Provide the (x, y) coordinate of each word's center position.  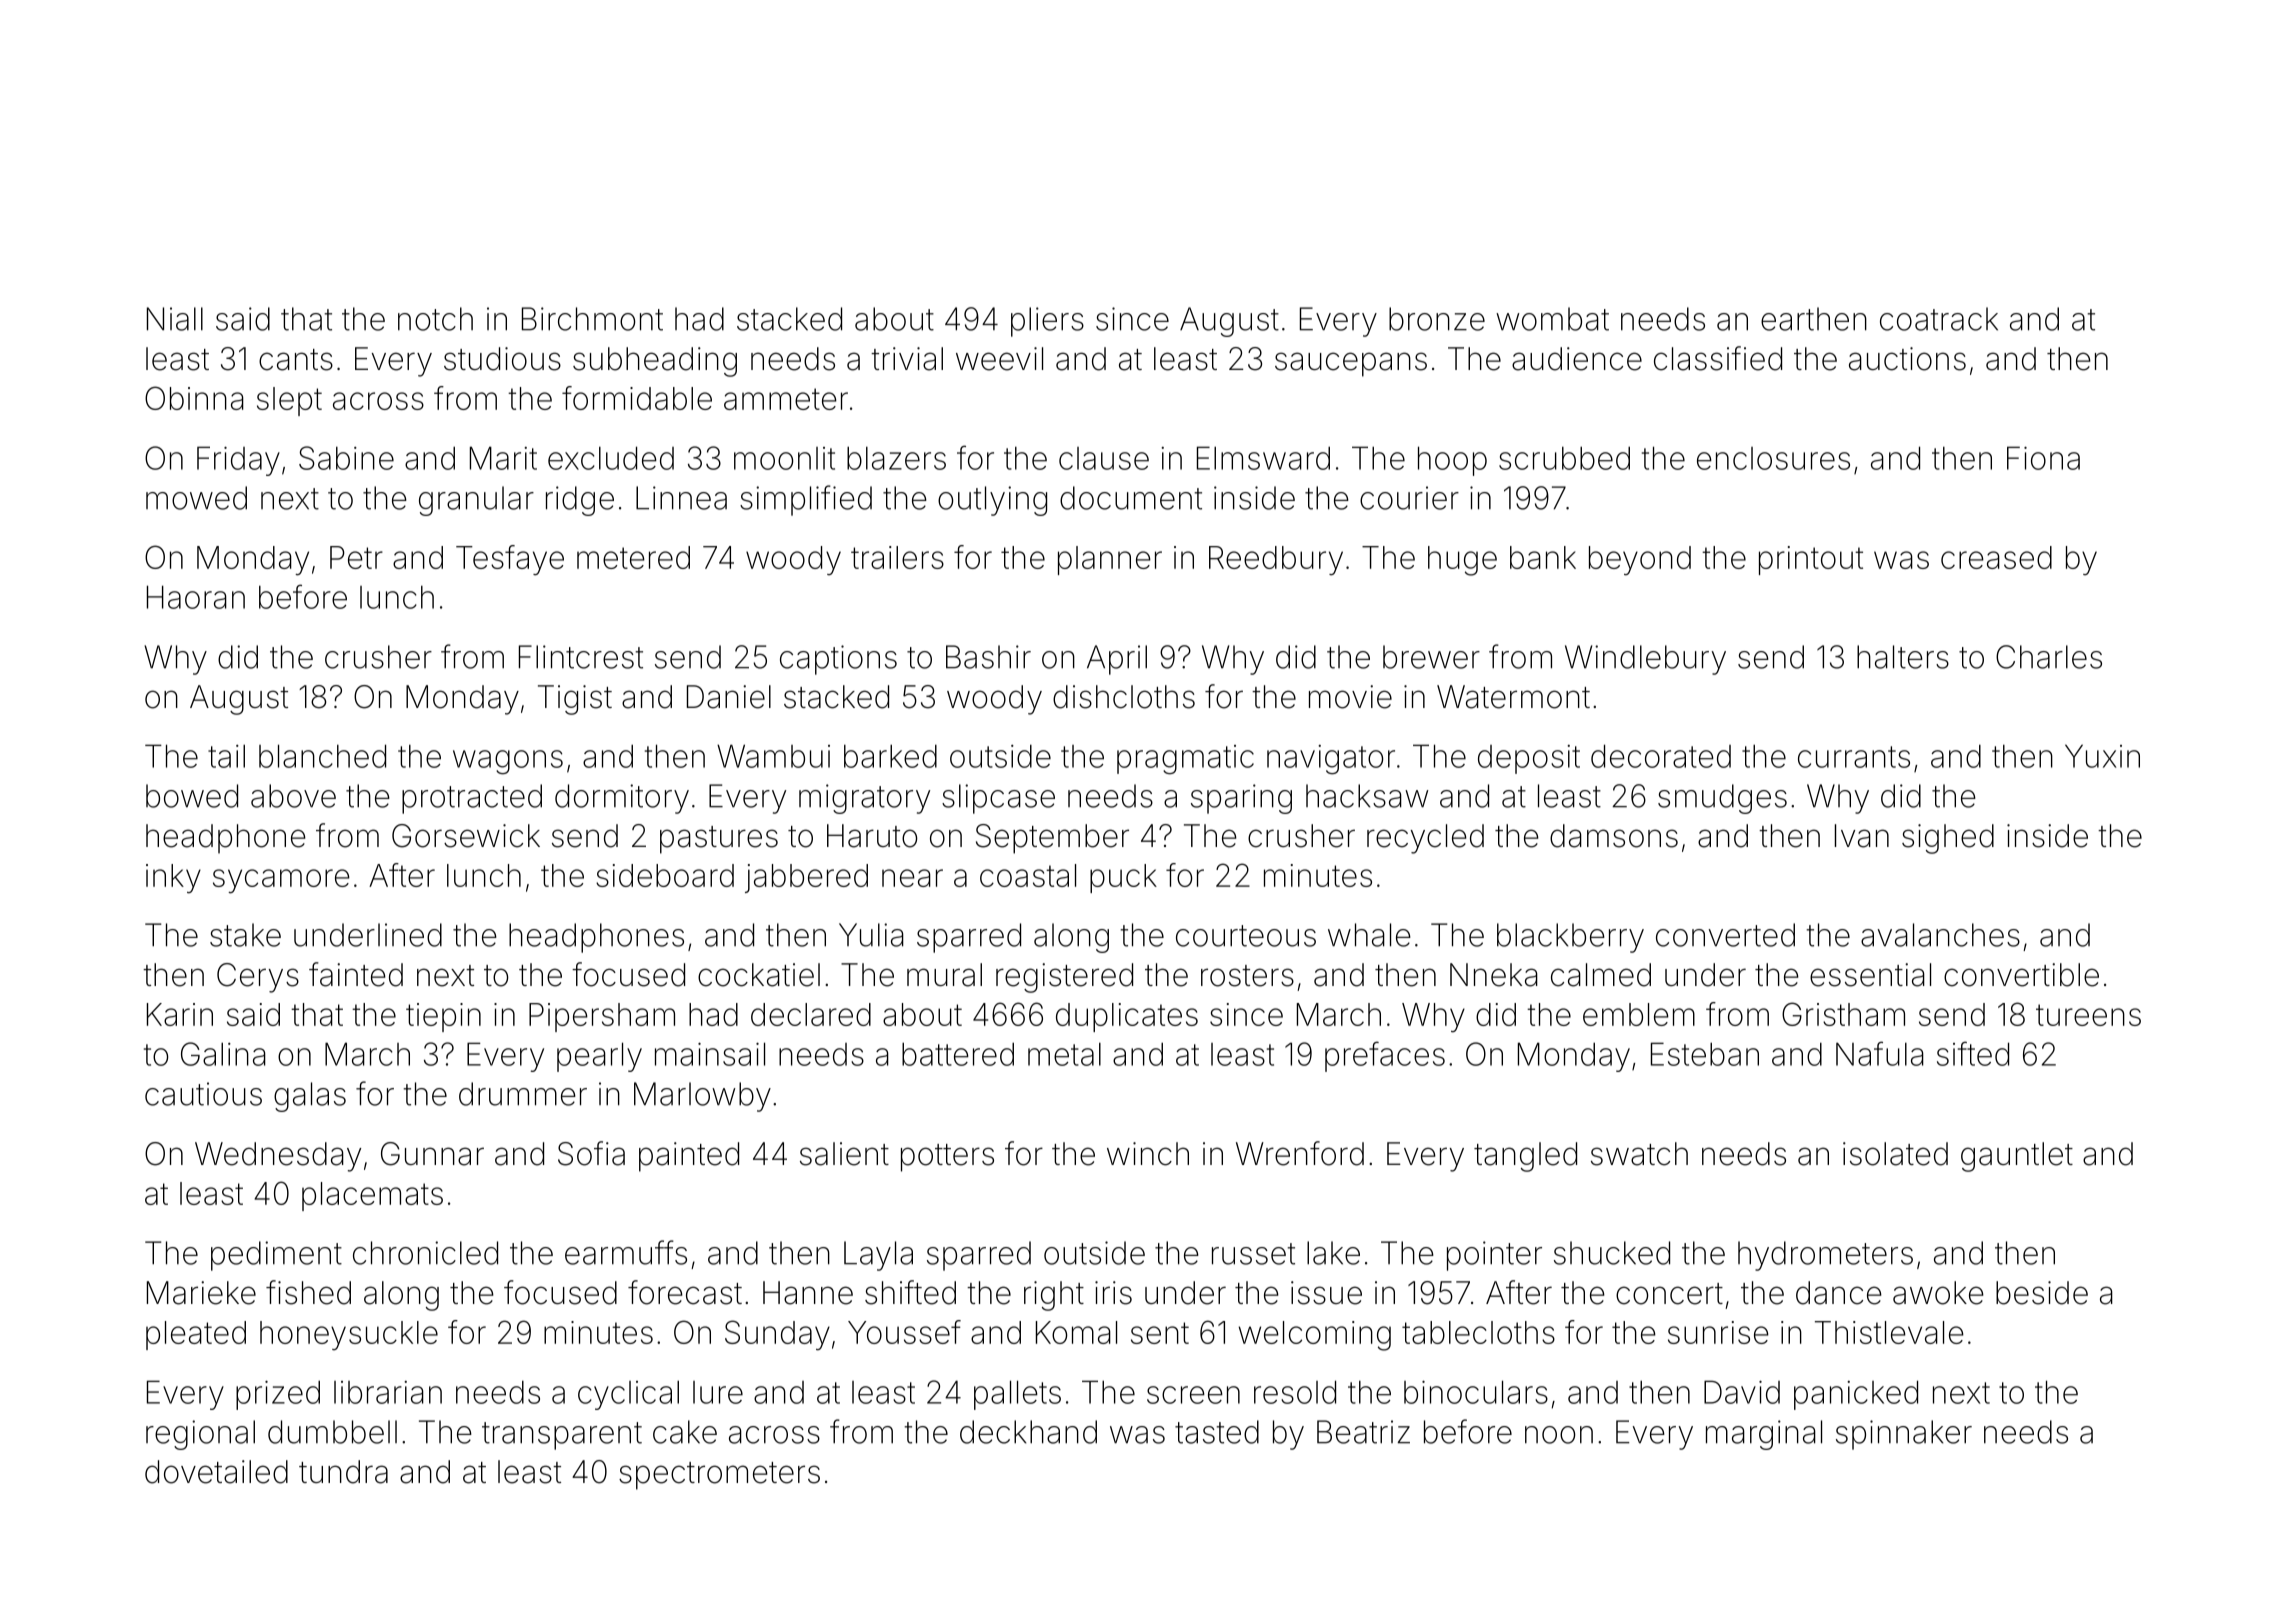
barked (890, 756)
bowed (192, 796)
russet (1253, 1254)
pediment (276, 1256)
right (1054, 1296)
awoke (1938, 1293)
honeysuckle (349, 1335)
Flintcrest (581, 657)
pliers (1047, 322)
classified (1718, 358)
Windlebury (1645, 660)
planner (1110, 560)
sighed (1948, 839)
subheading (655, 362)
